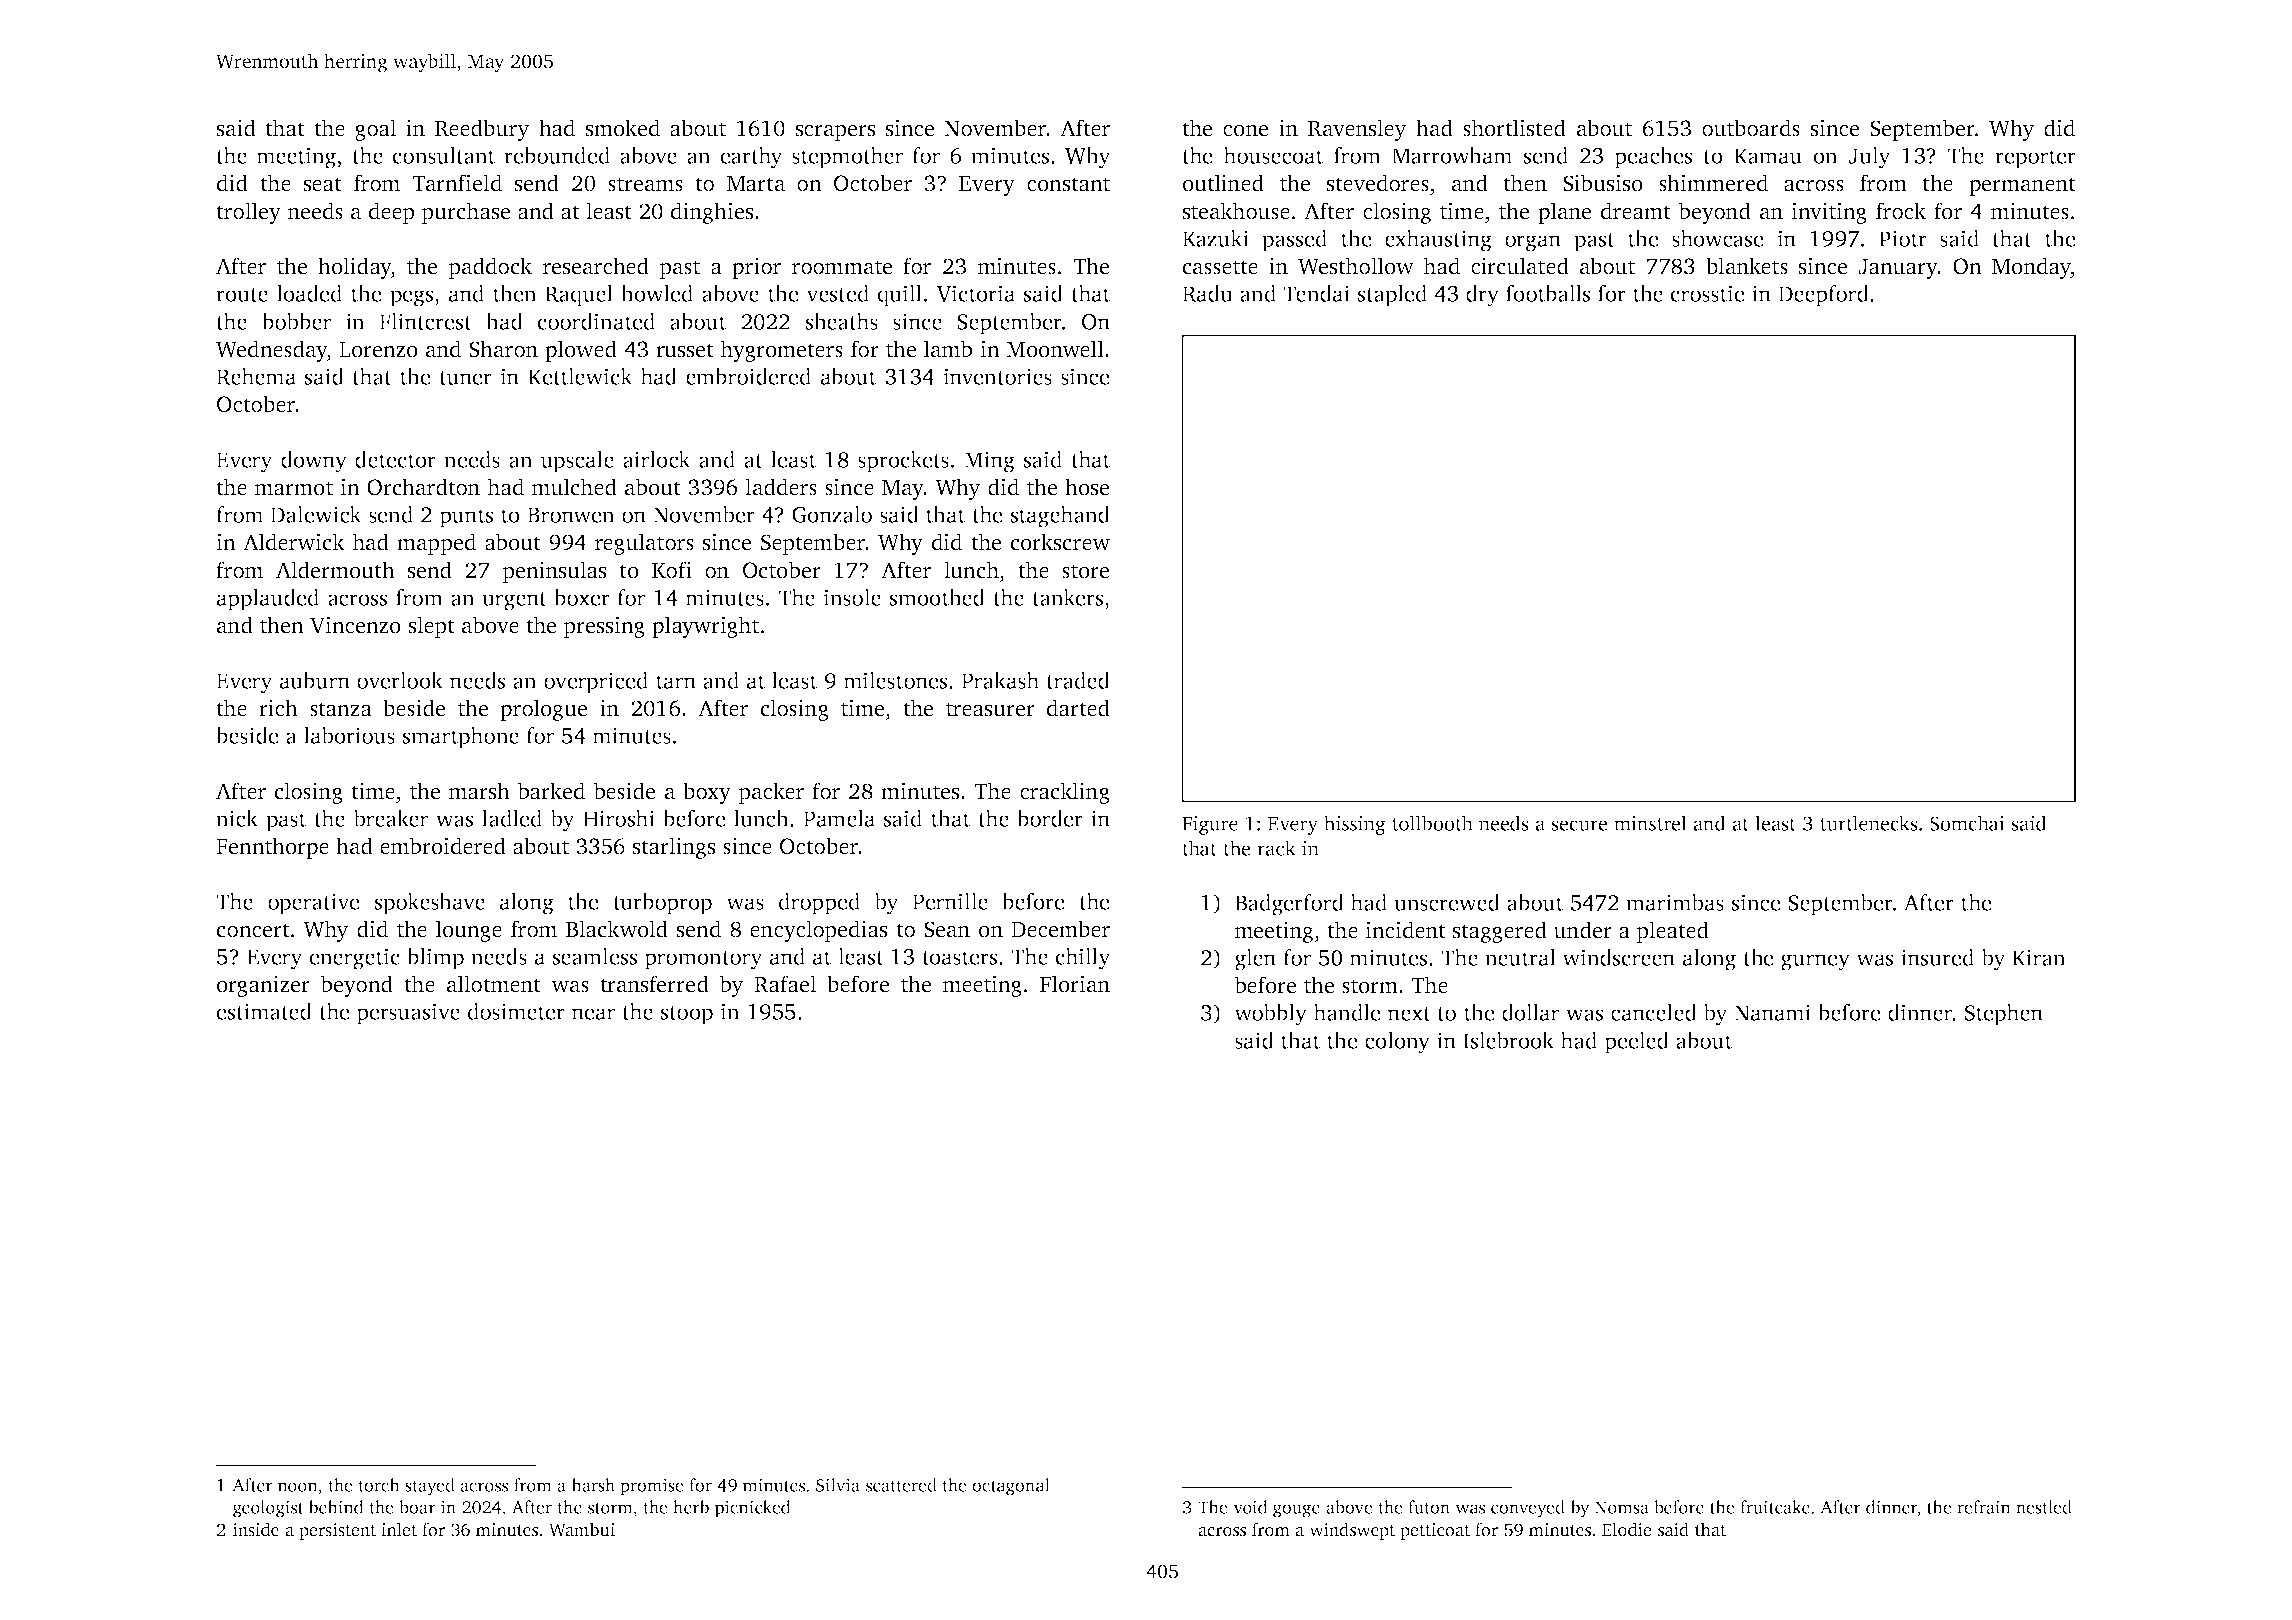 This screenshot has height=1620, width=2292. What do you see at coordinates (516, 1011) in the screenshot?
I see `dosimeter` at bounding box center [516, 1011].
